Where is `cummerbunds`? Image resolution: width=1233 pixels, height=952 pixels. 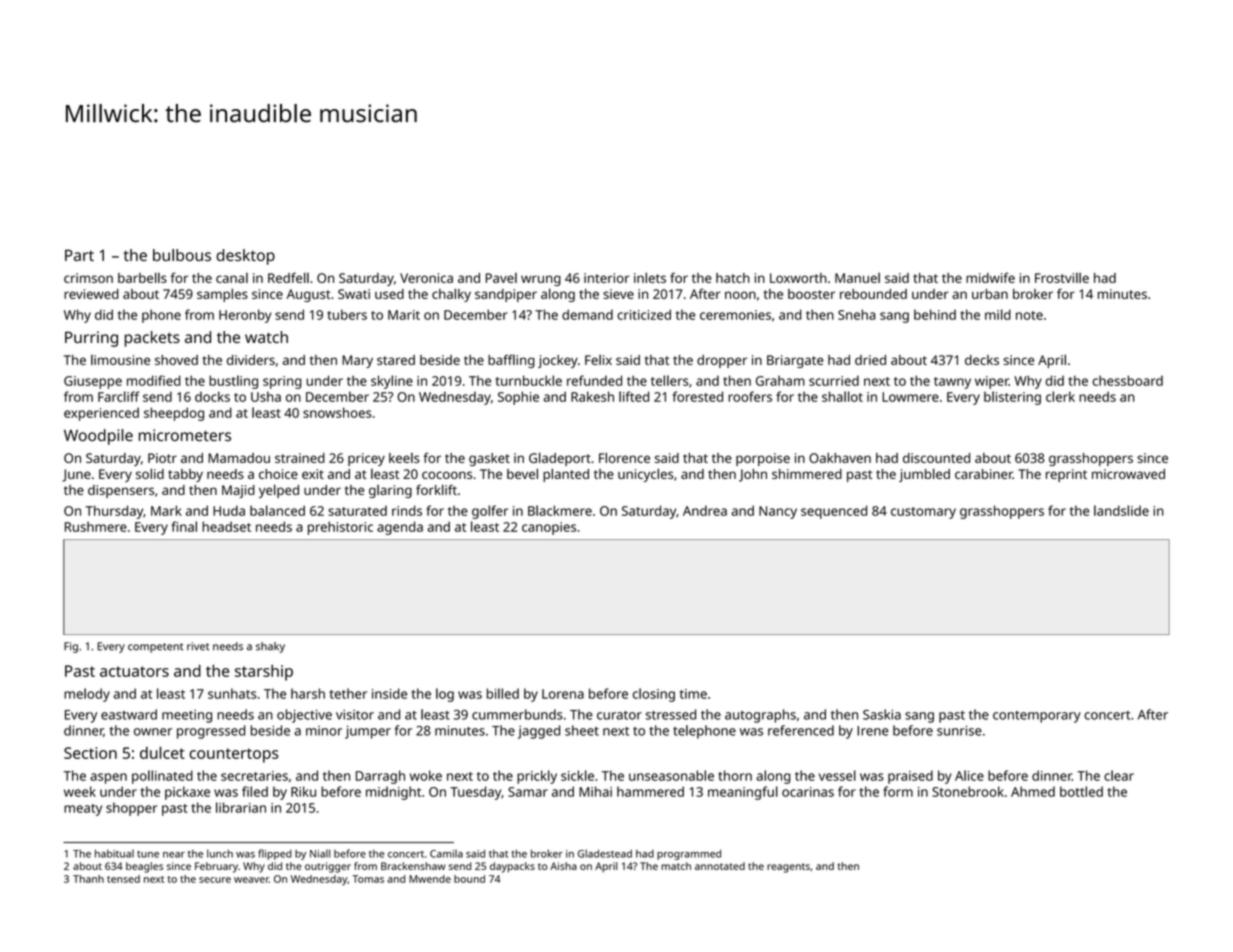 cummerbunds is located at coordinates (517, 714).
